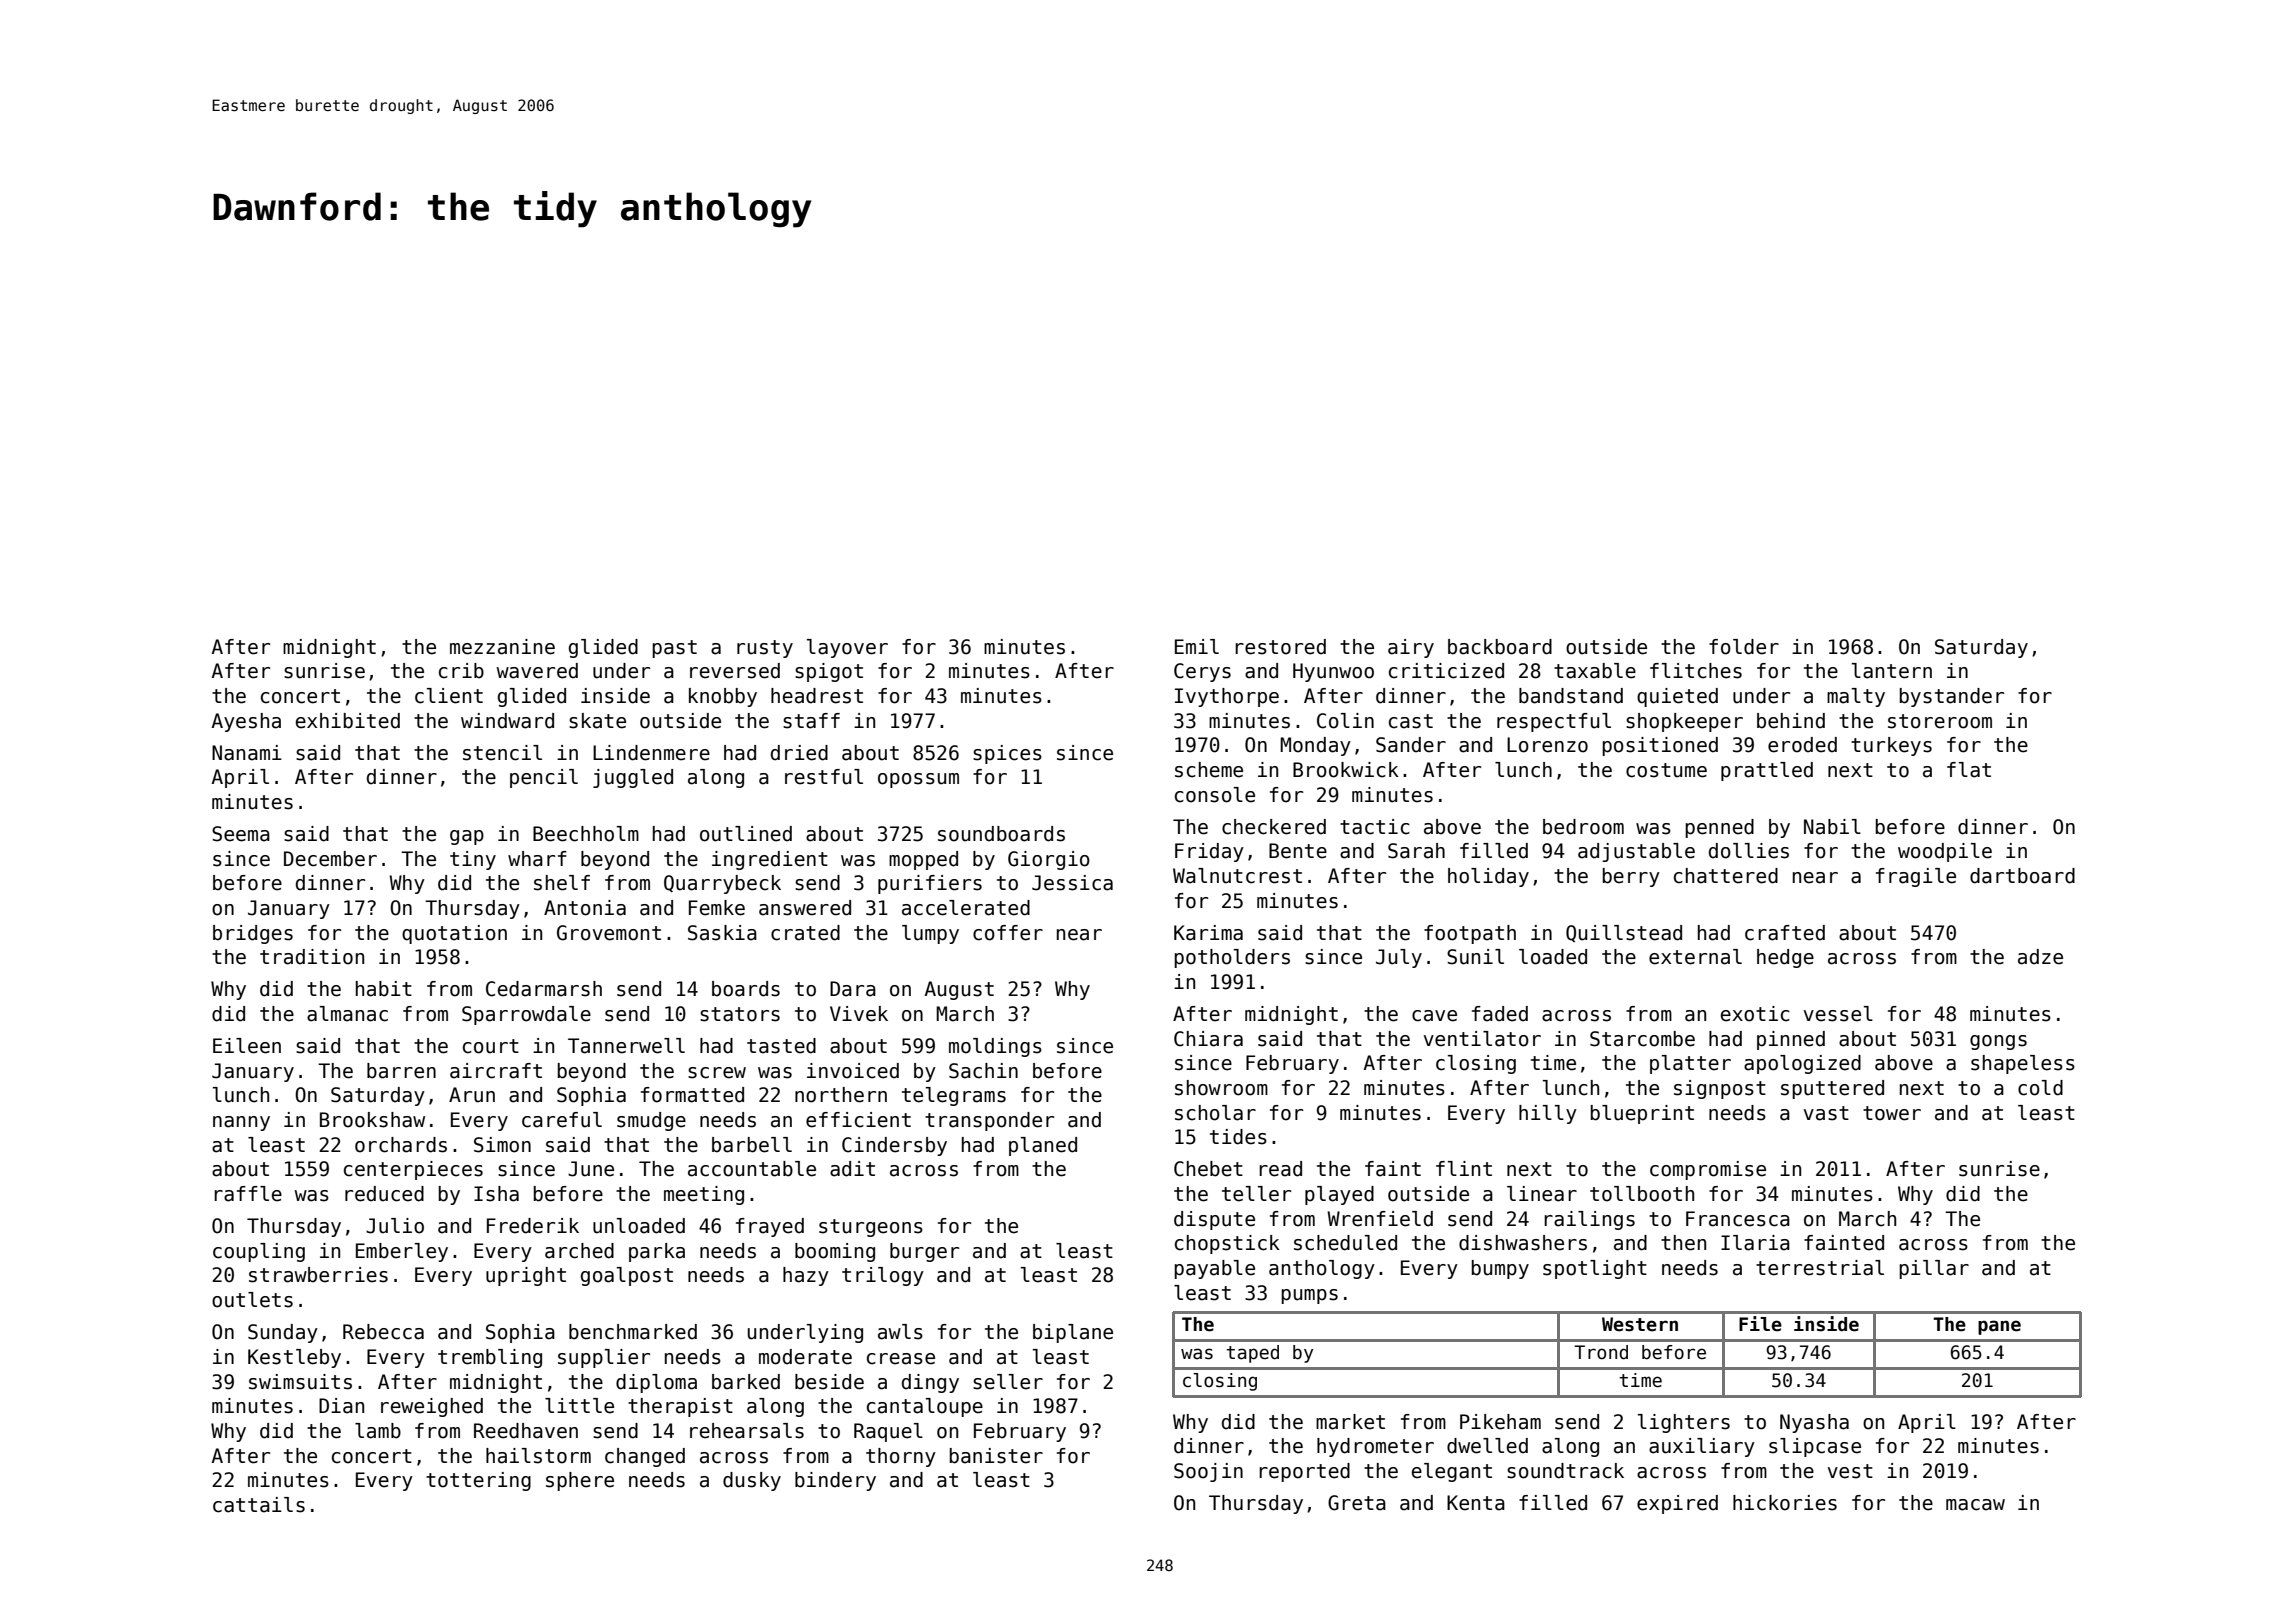  What do you see at coordinates (502, 647) in the image?
I see `mezzanine` at bounding box center [502, 647].
